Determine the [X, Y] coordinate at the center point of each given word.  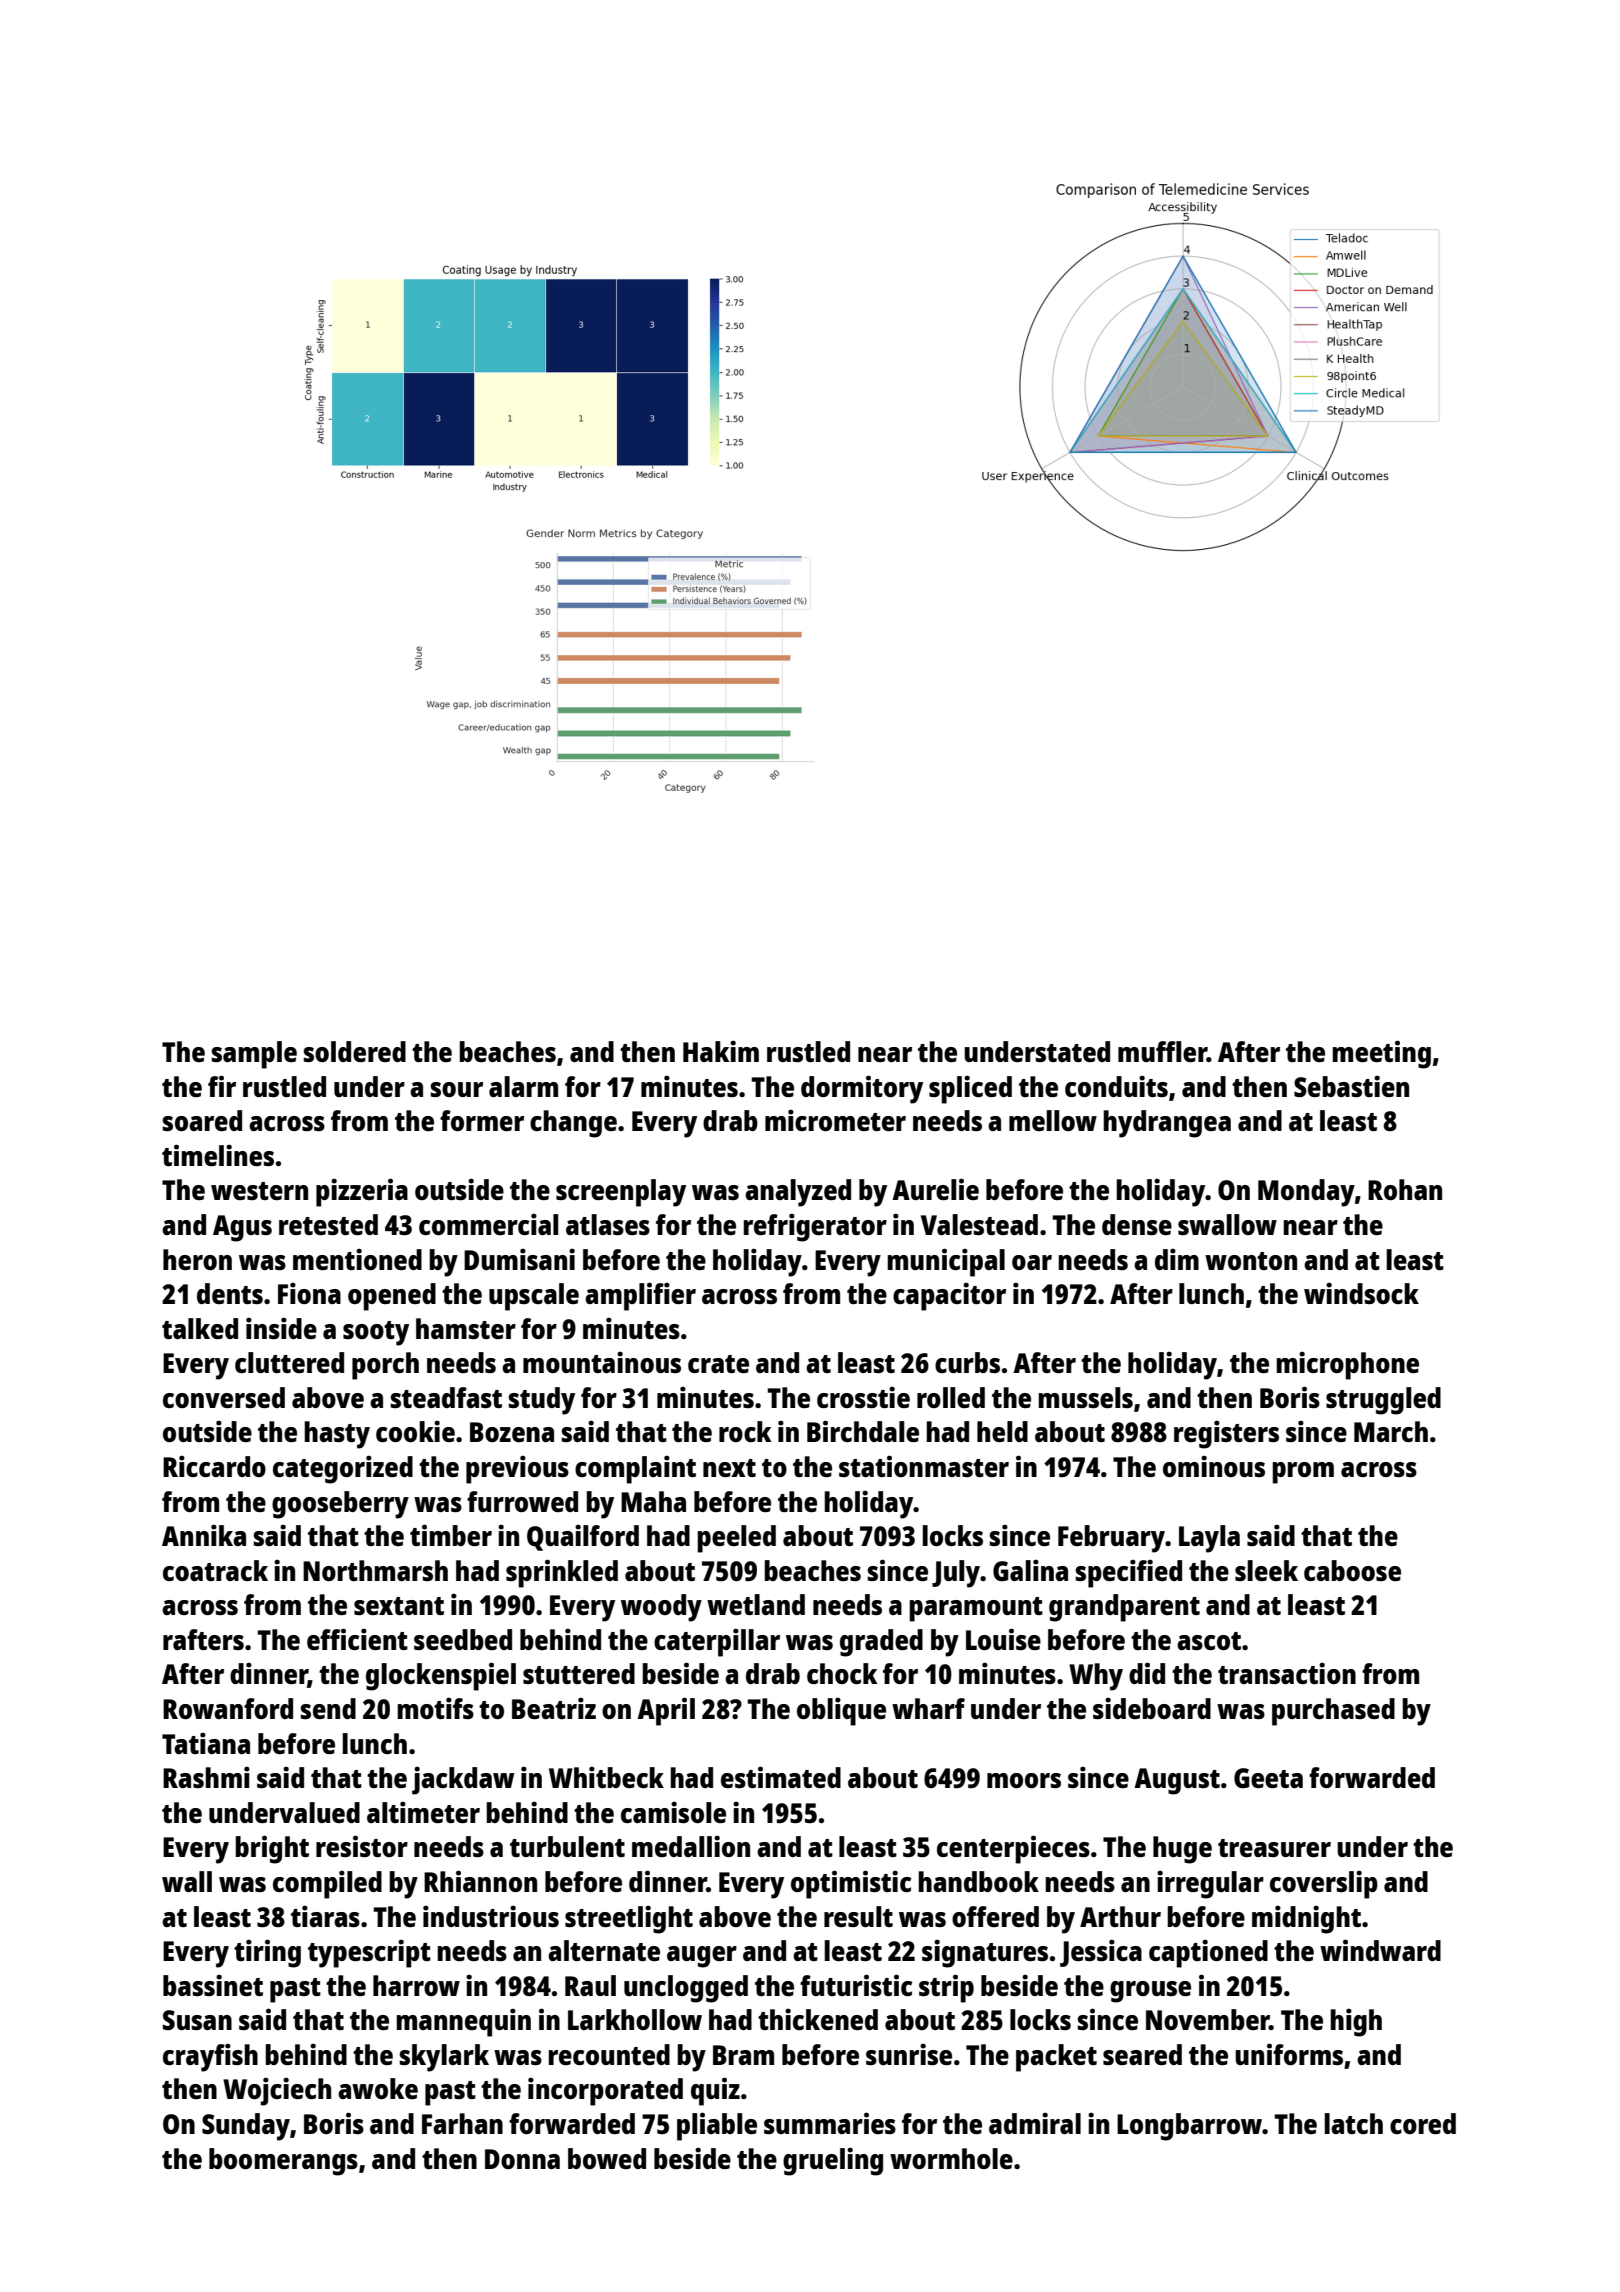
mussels [1085, 1397]
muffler [1162, 1051]
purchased [1333, 1712]
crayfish [210, 2057]
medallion [691, 1846]
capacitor [949, 1296]
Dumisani [519, 1259]
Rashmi [206, 1777]
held [1002, 1431]
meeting [1381, 1054]
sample [254, 1055]
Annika [204, 1535]
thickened [818, 2019]
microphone [1347, 1365]
